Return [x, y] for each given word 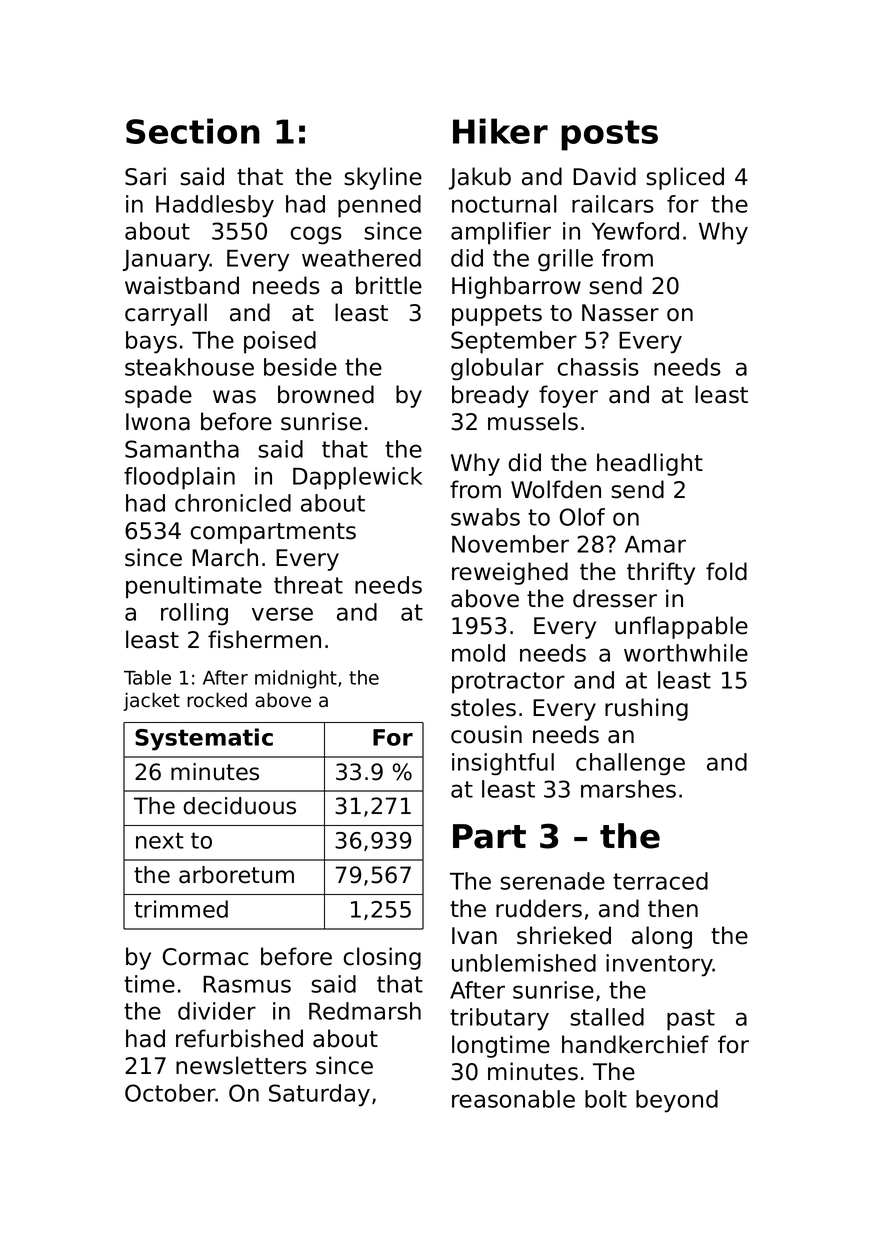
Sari [145, 176]
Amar [655, 544]
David [604, 176]
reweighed [510, 573]
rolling [194, 614]
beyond [677, 1101]
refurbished [239, 1038]
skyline [383, 178]
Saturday [319, 1095]
